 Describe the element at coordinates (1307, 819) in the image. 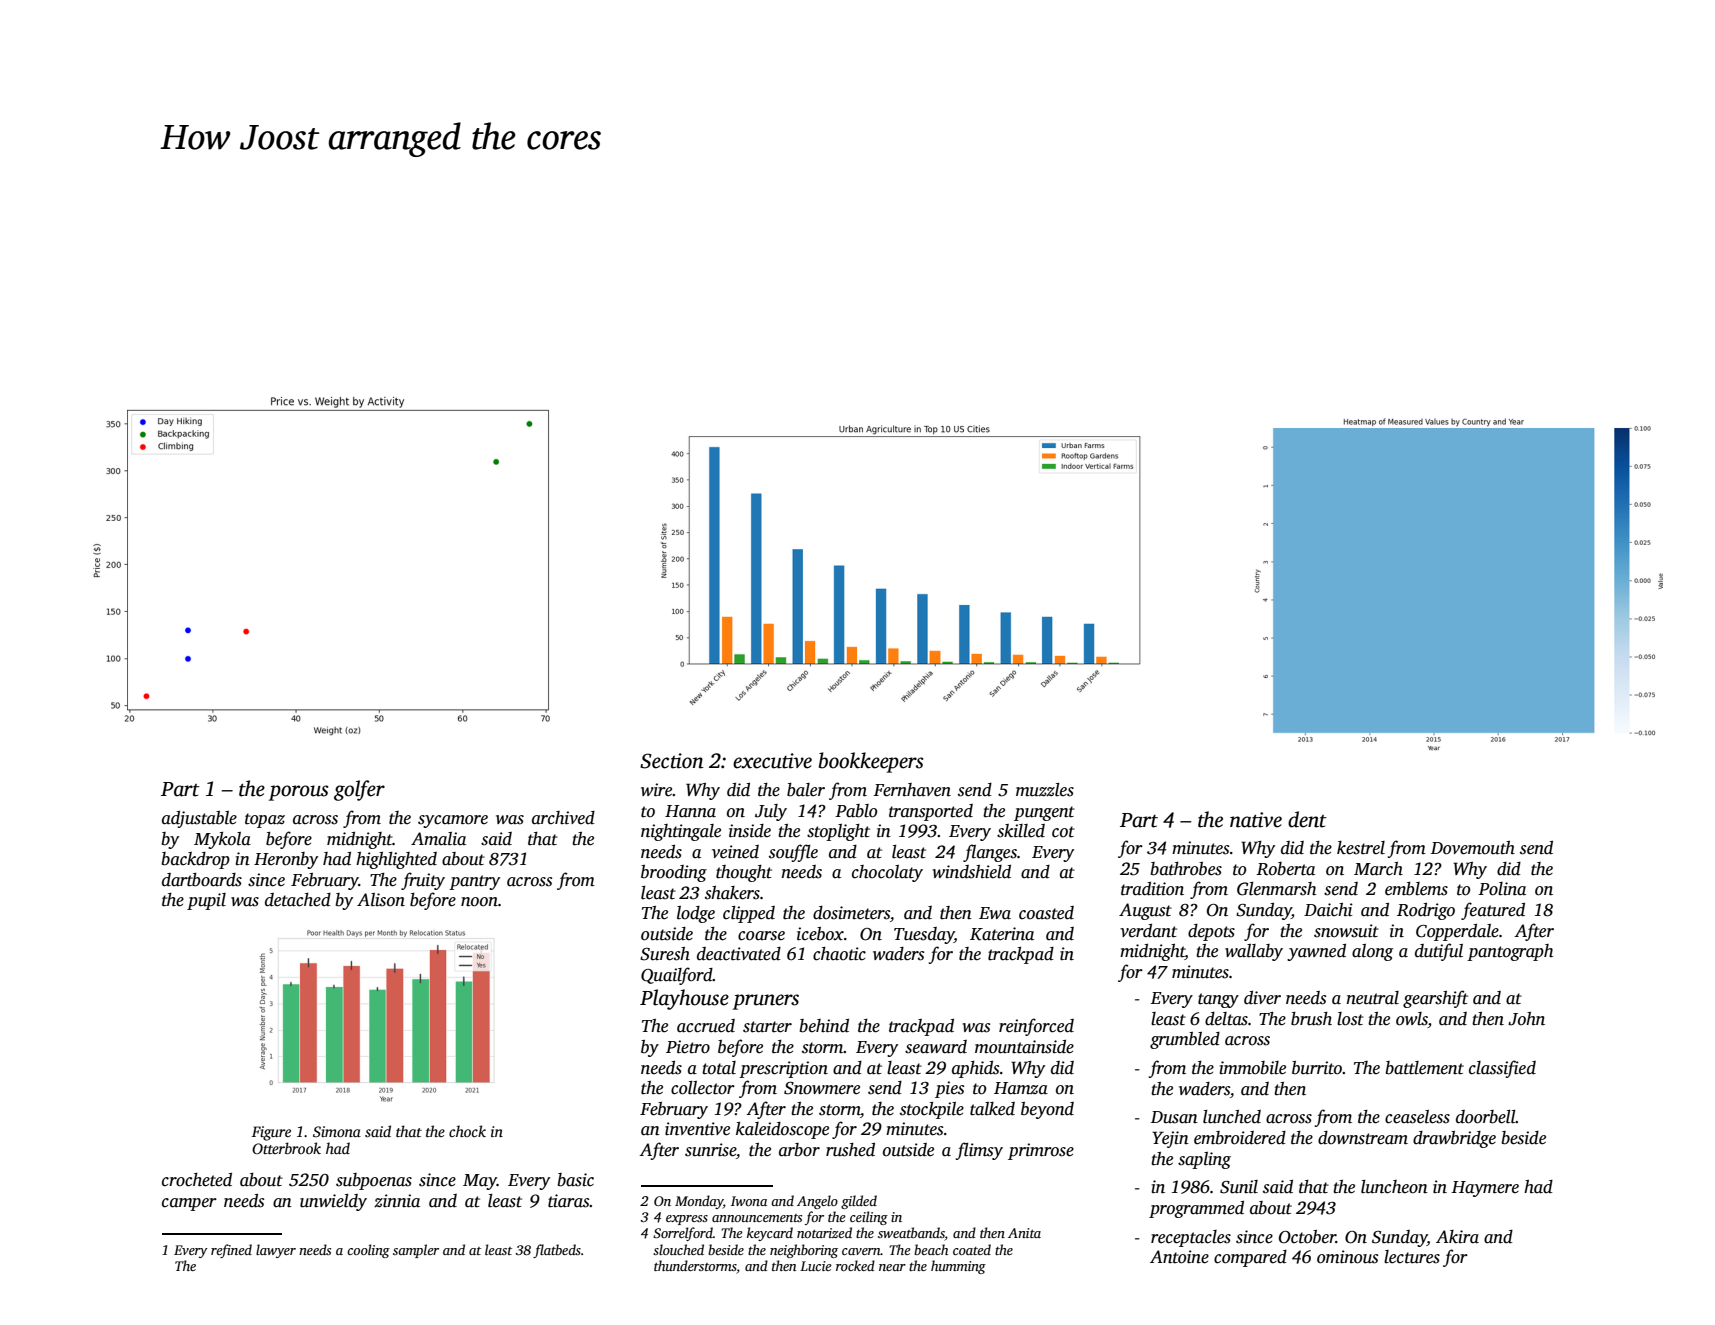

I see `dent` at that location.
